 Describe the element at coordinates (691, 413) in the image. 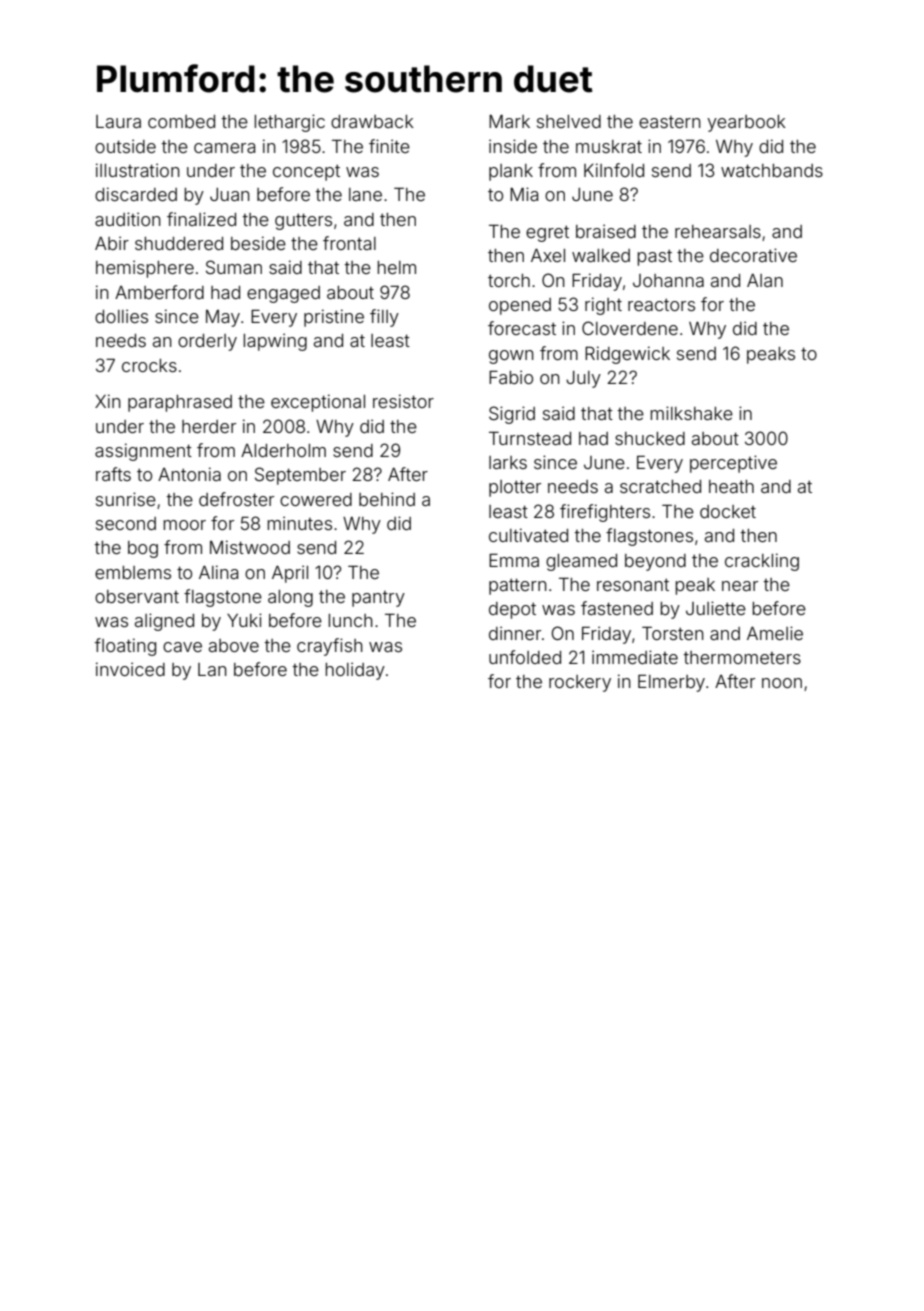

I see `milkshake` at that location.
